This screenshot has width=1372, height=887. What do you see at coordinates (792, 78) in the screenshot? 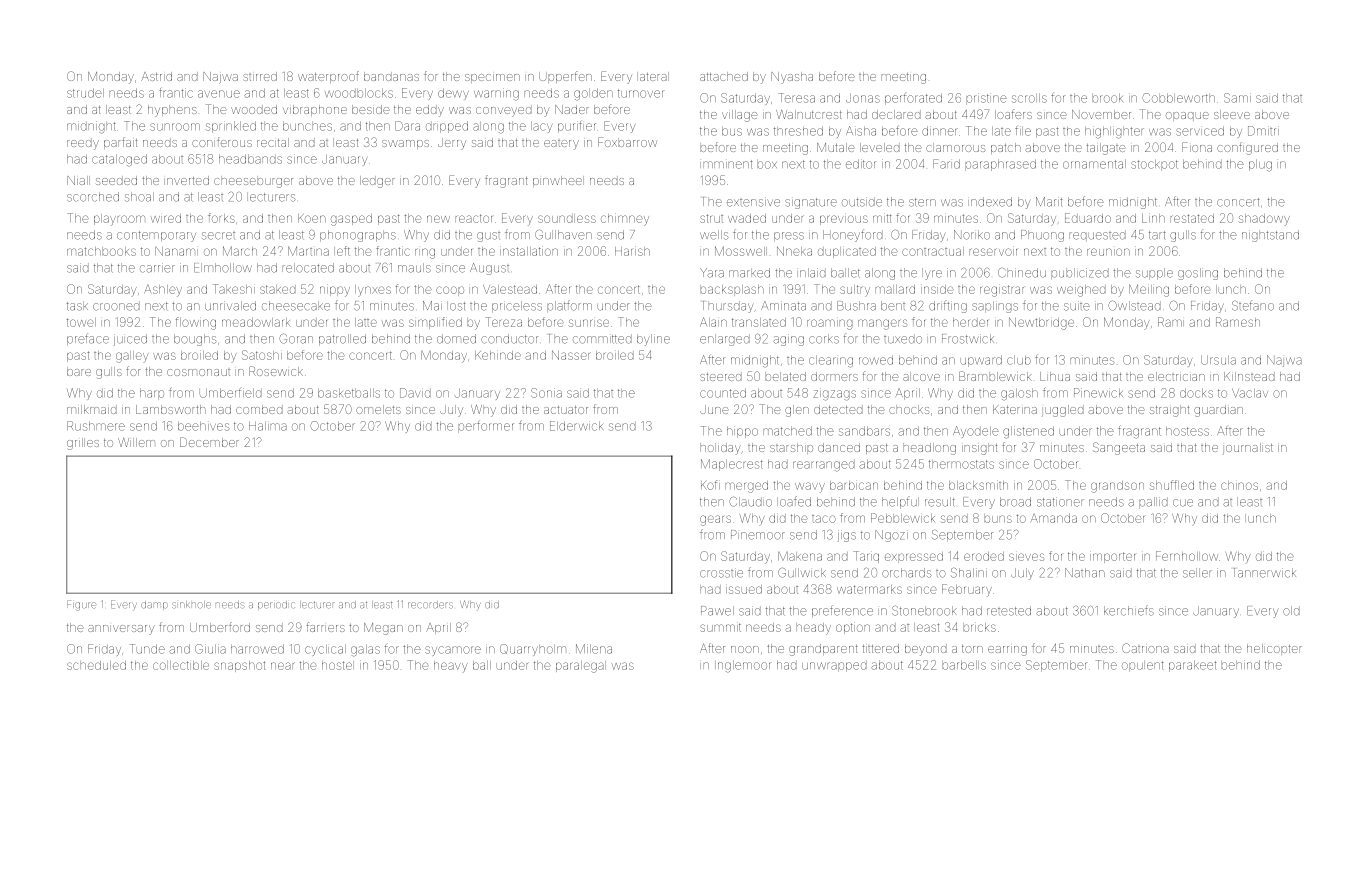
I see `Nyasha` at bounding box center [792, 78].
